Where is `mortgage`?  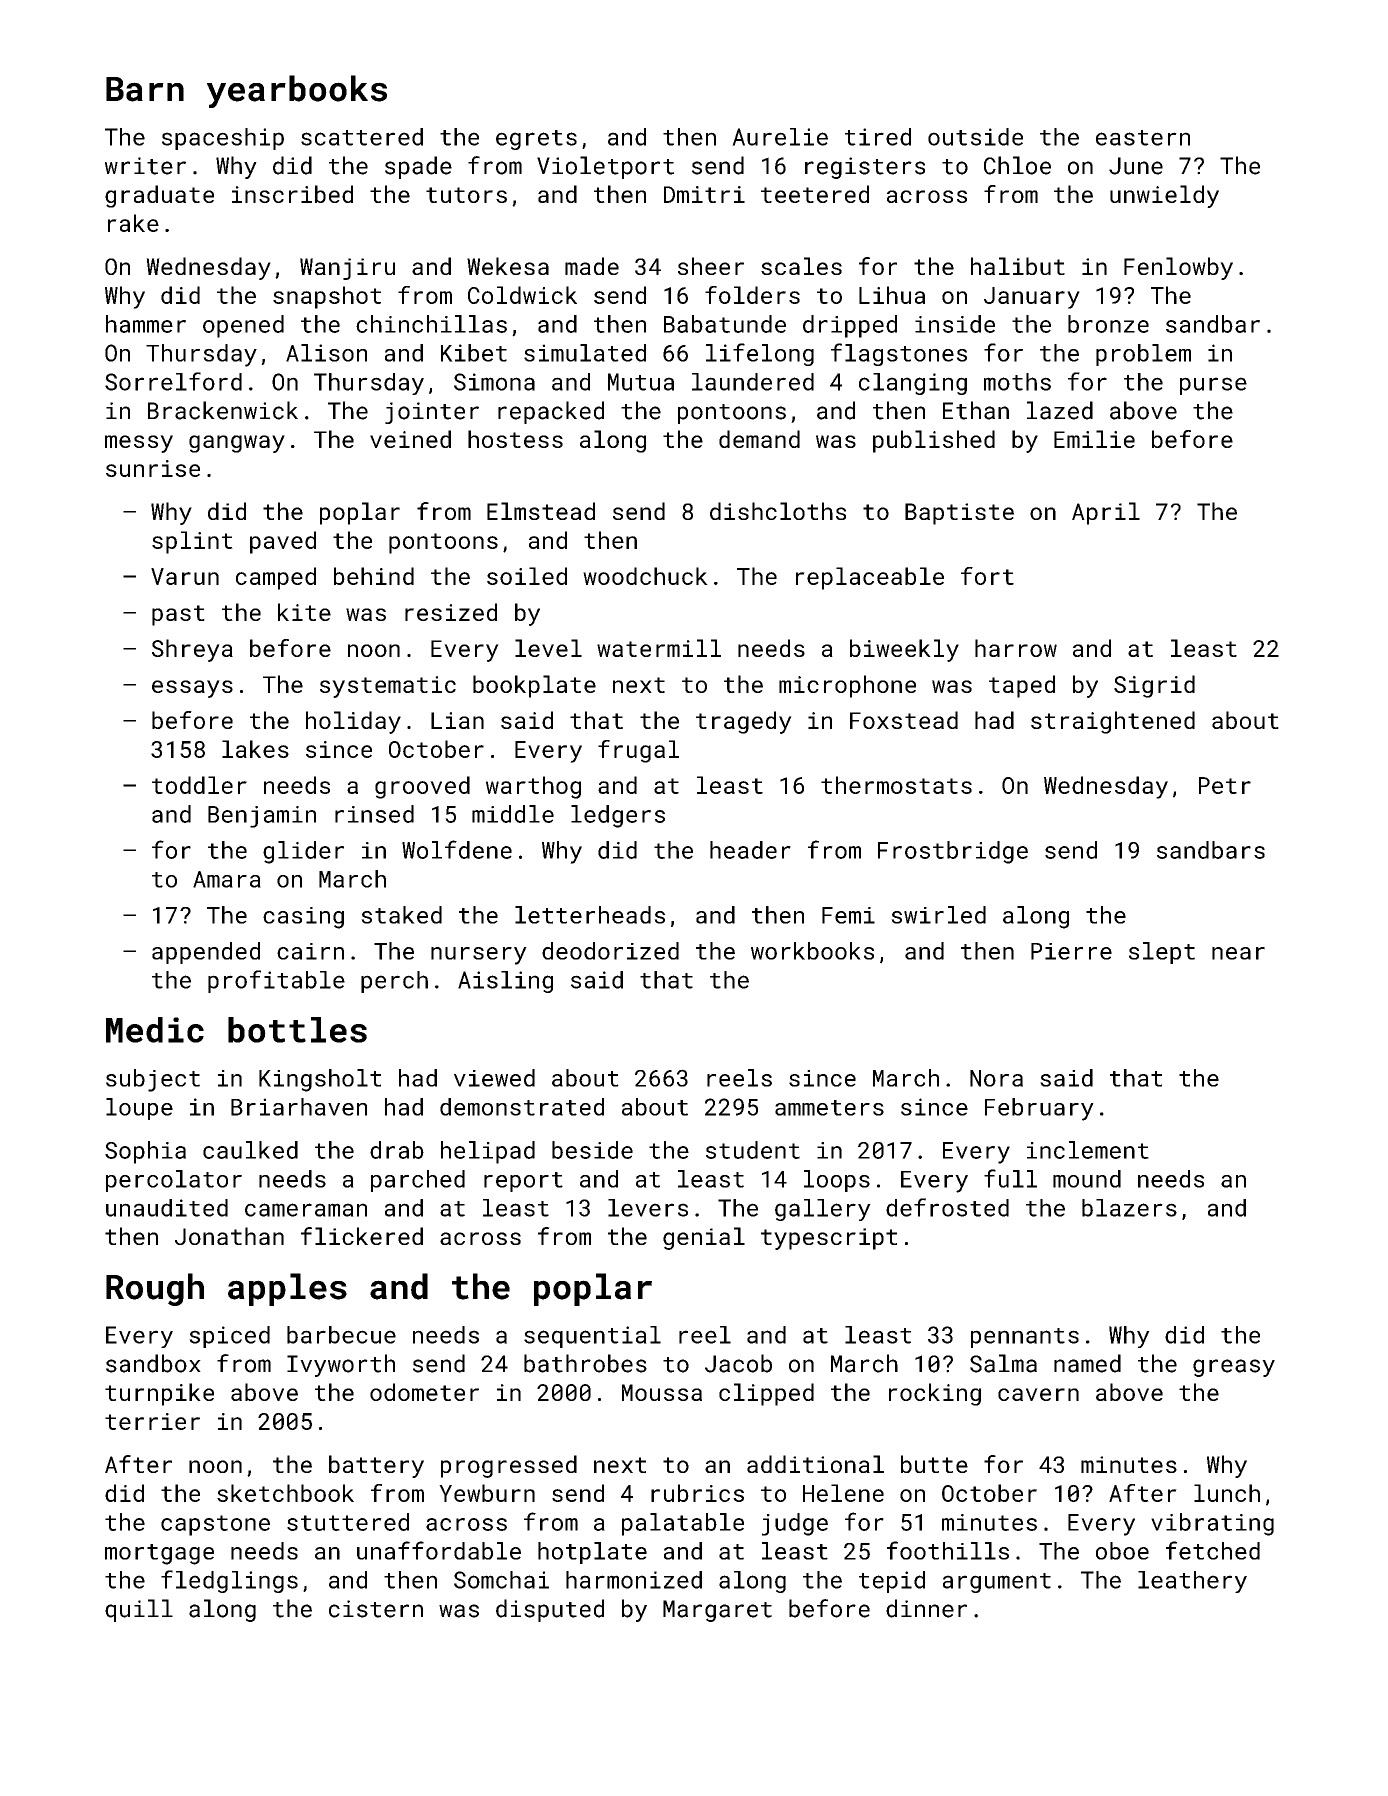
mortgage is located at coordinates (159, 1554).
